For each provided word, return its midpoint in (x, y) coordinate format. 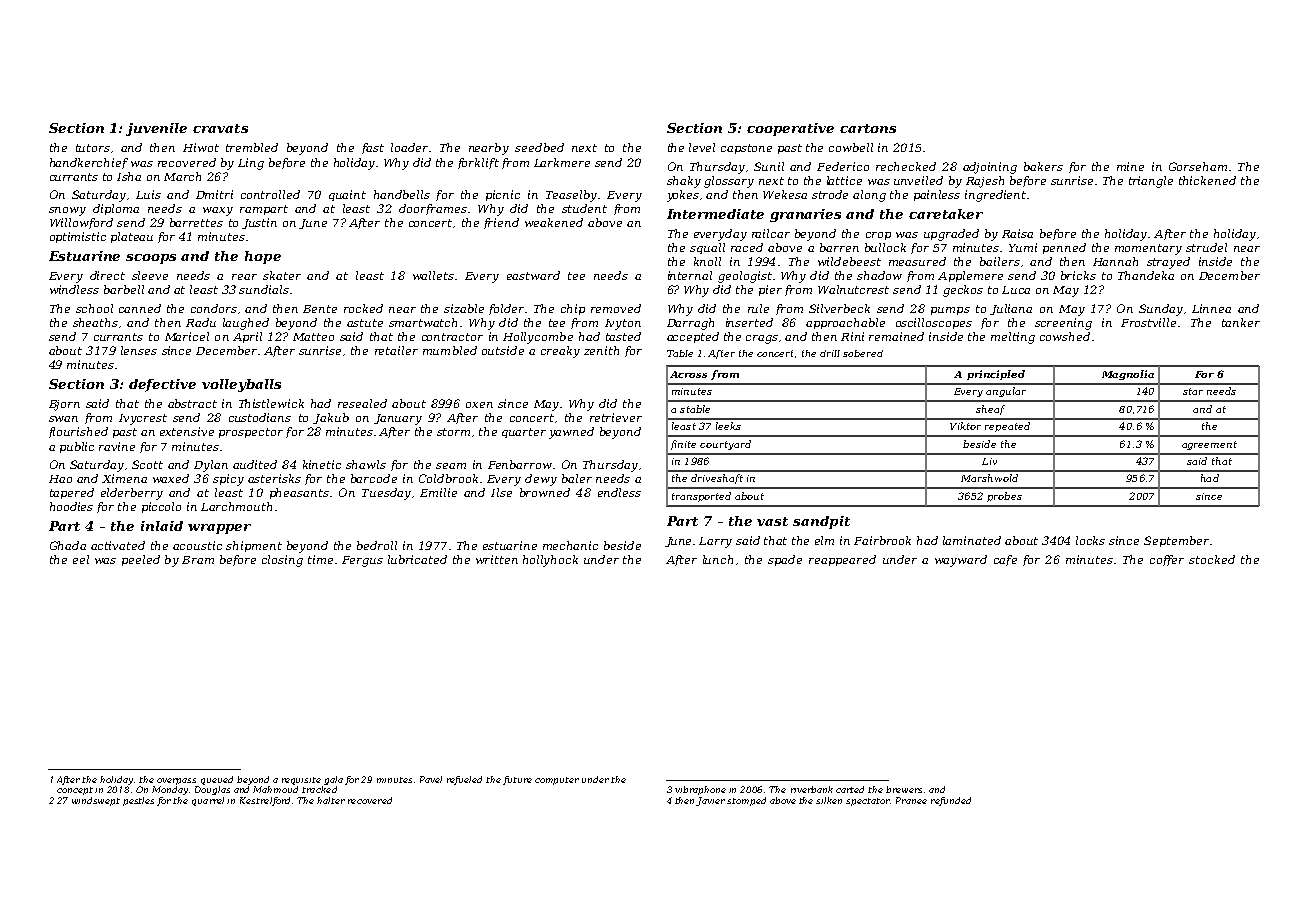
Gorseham (1198, 166)
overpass (176, 781)
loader (409, 147)
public (77, 447)
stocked (1212, 559)
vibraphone (700, 790)
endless (619, 492)
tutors (93, 148)
